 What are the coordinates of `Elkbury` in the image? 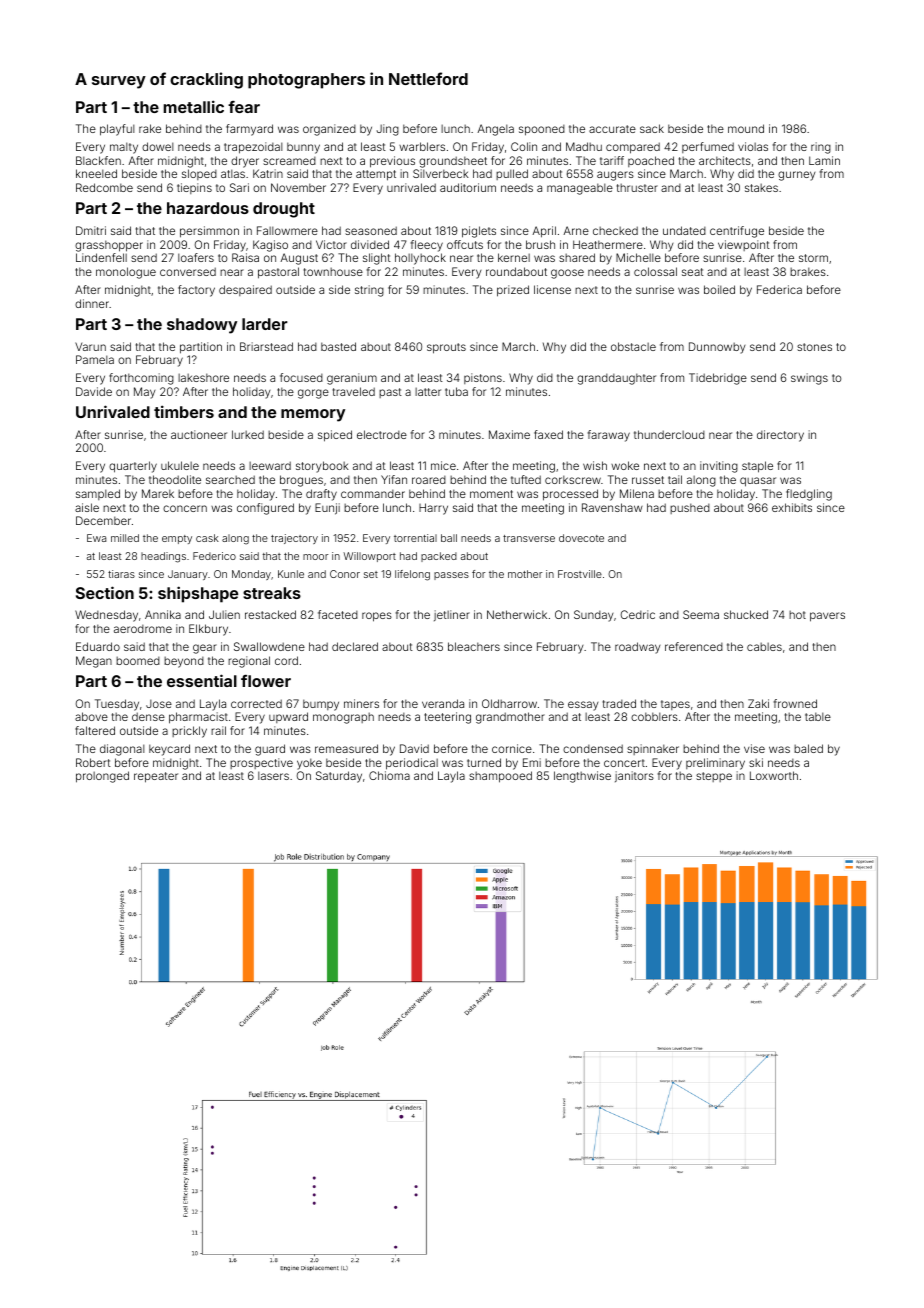 It's located at (208, 630).
